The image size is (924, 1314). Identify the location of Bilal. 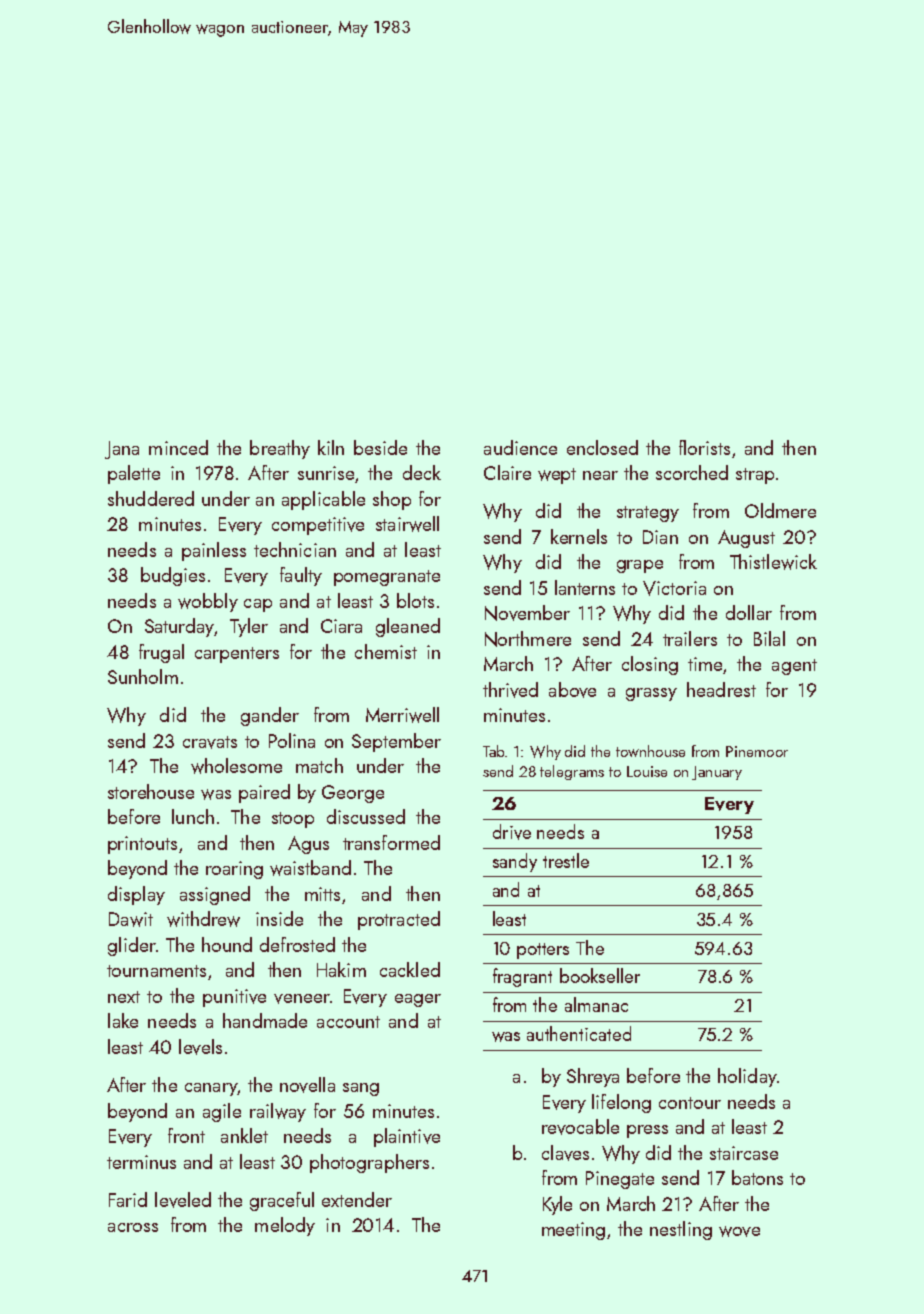
(769, 638).
